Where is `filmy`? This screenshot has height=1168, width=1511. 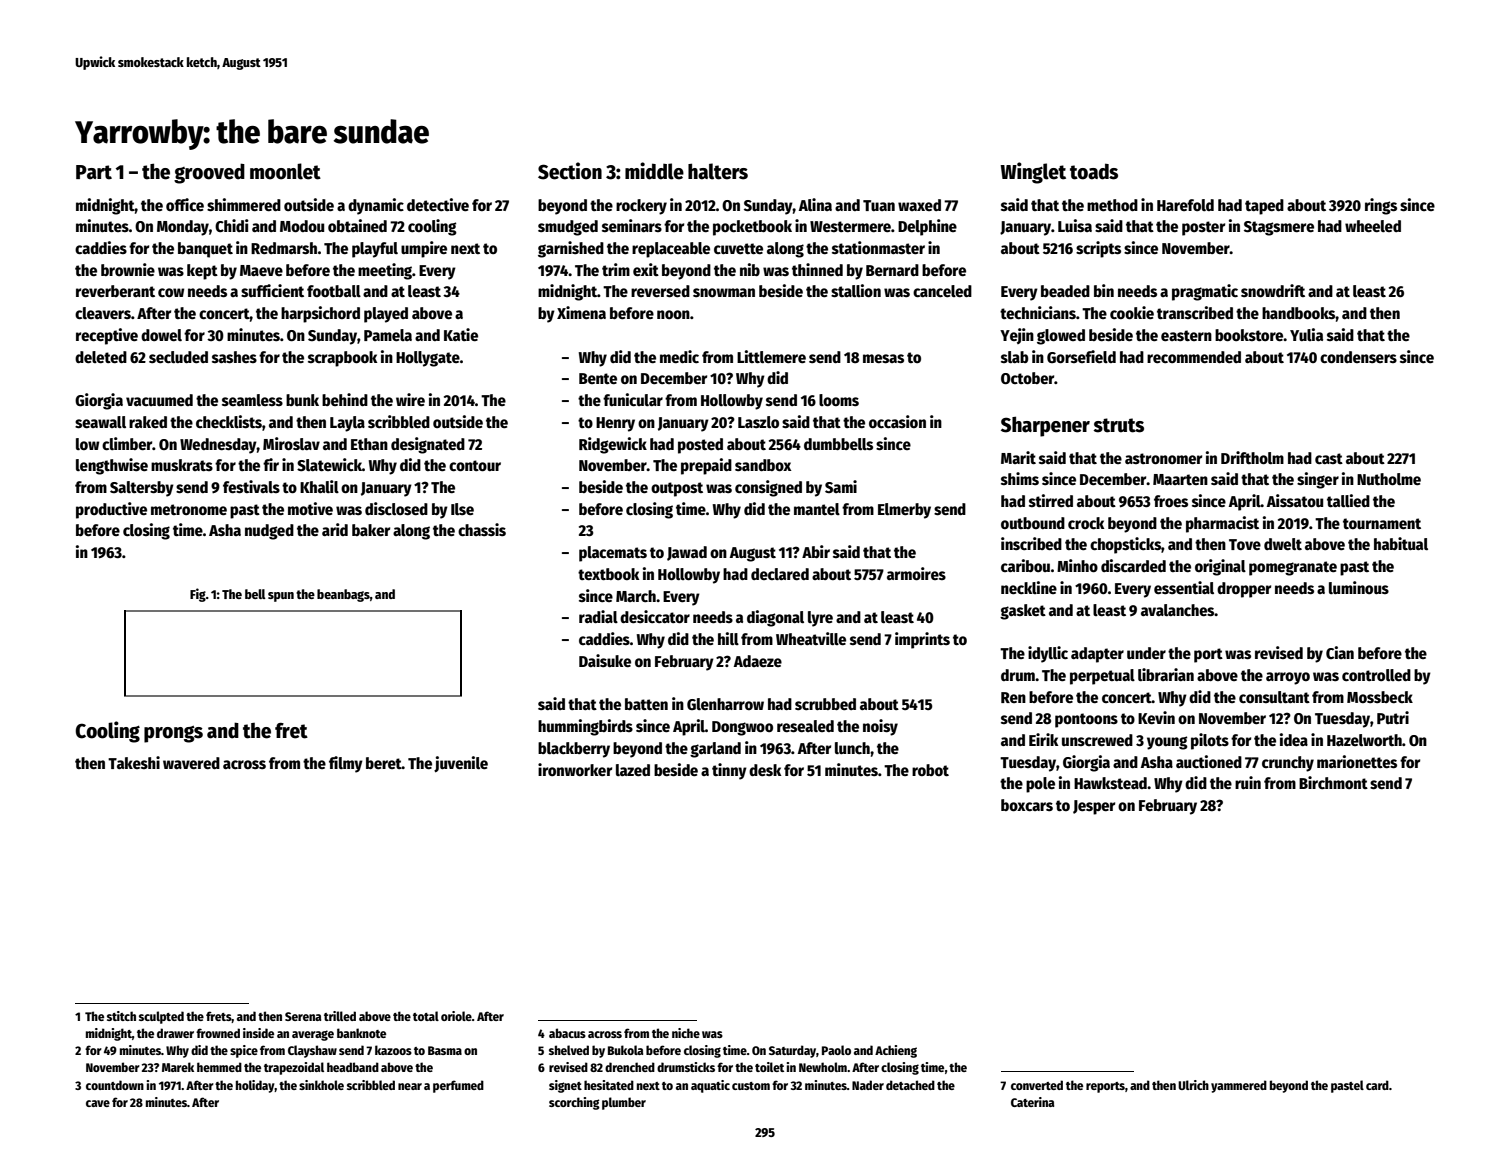 filmy is located at coordinates (346, 764).
